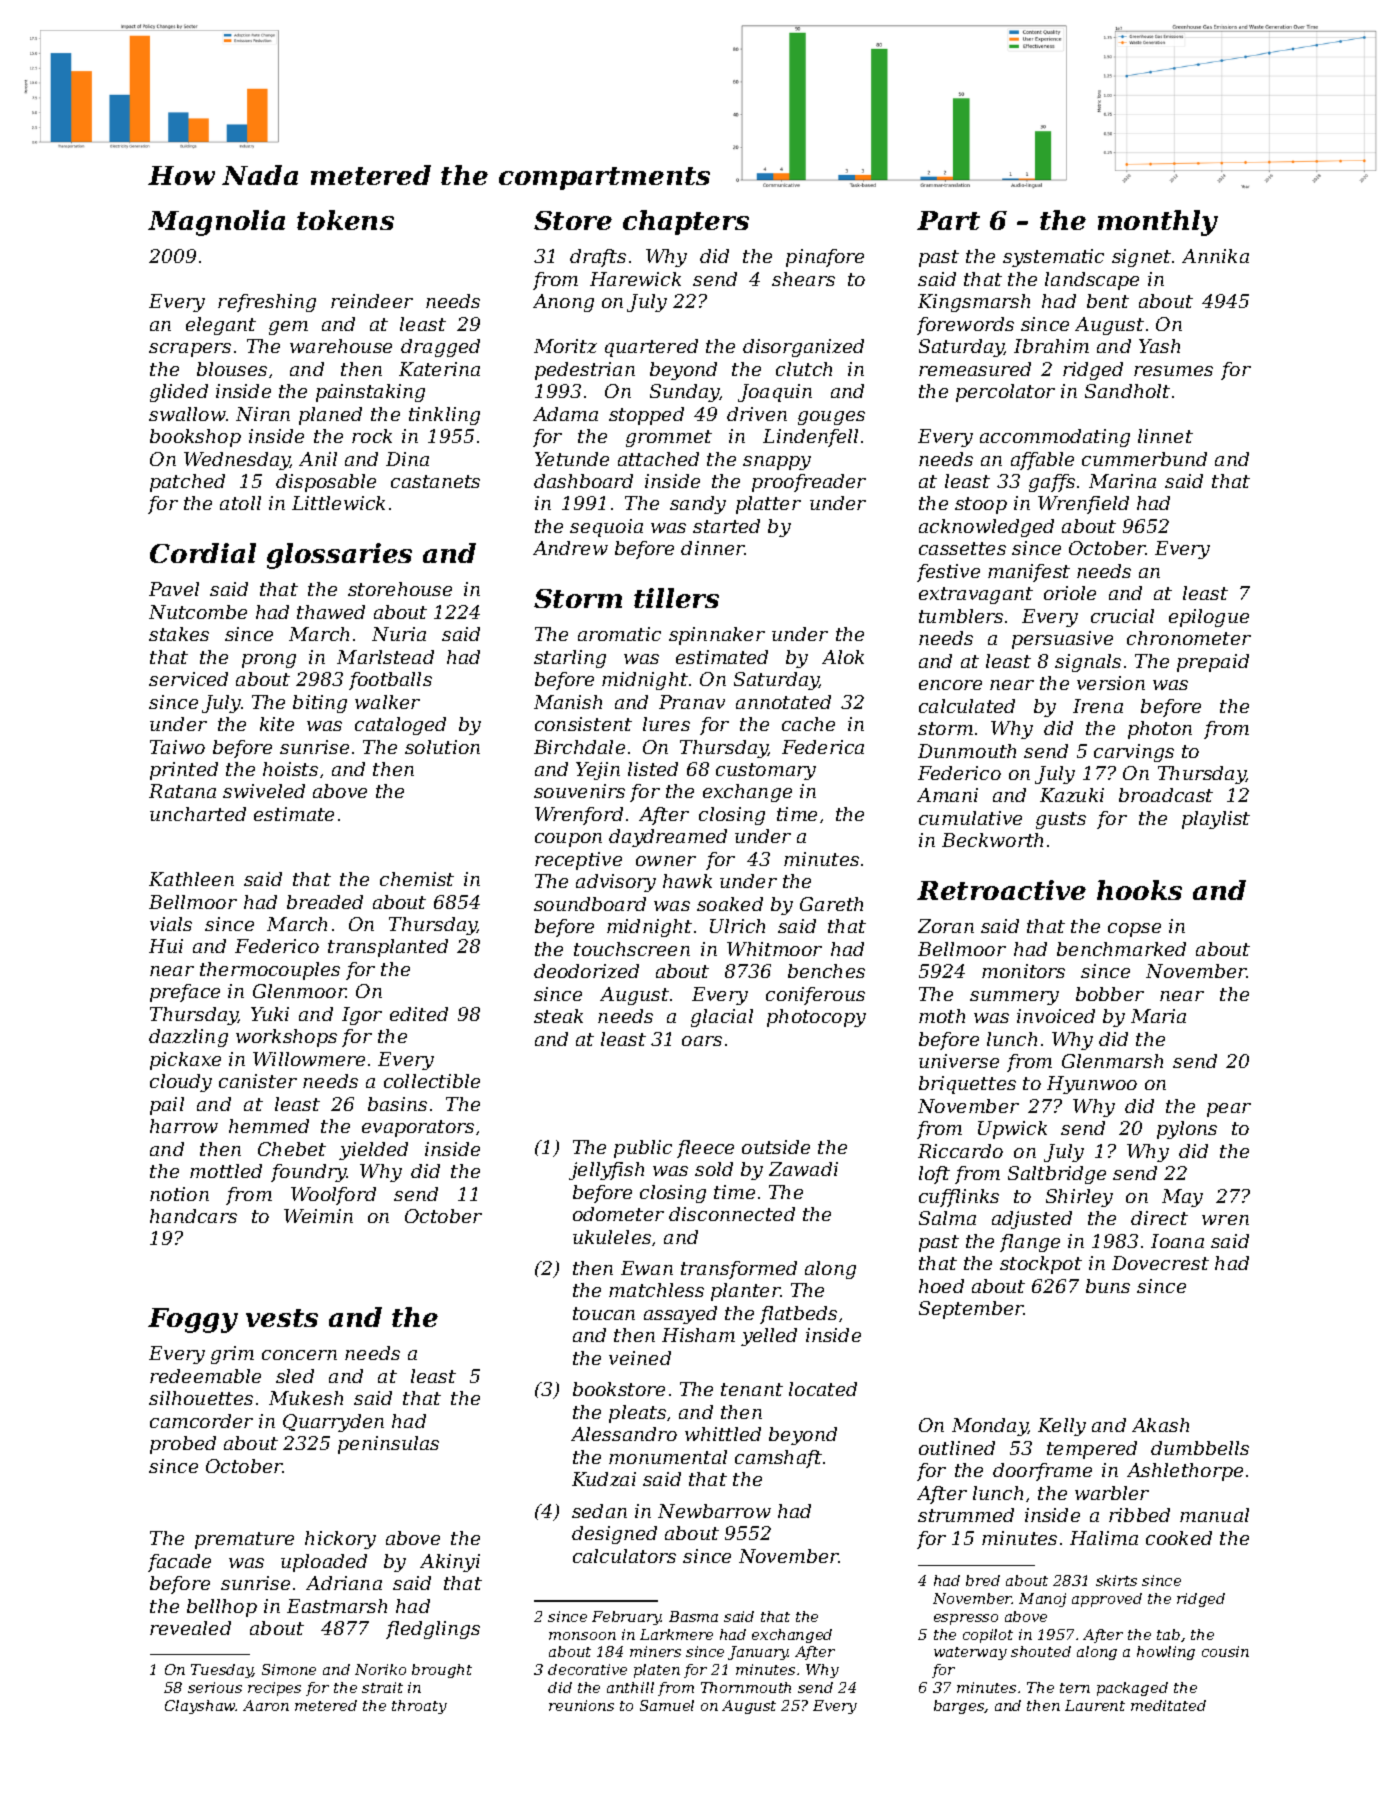  What do you see at coordinates (686, 222) in the screenshot?
I see `chapters` at bounding box center [686, 222].
